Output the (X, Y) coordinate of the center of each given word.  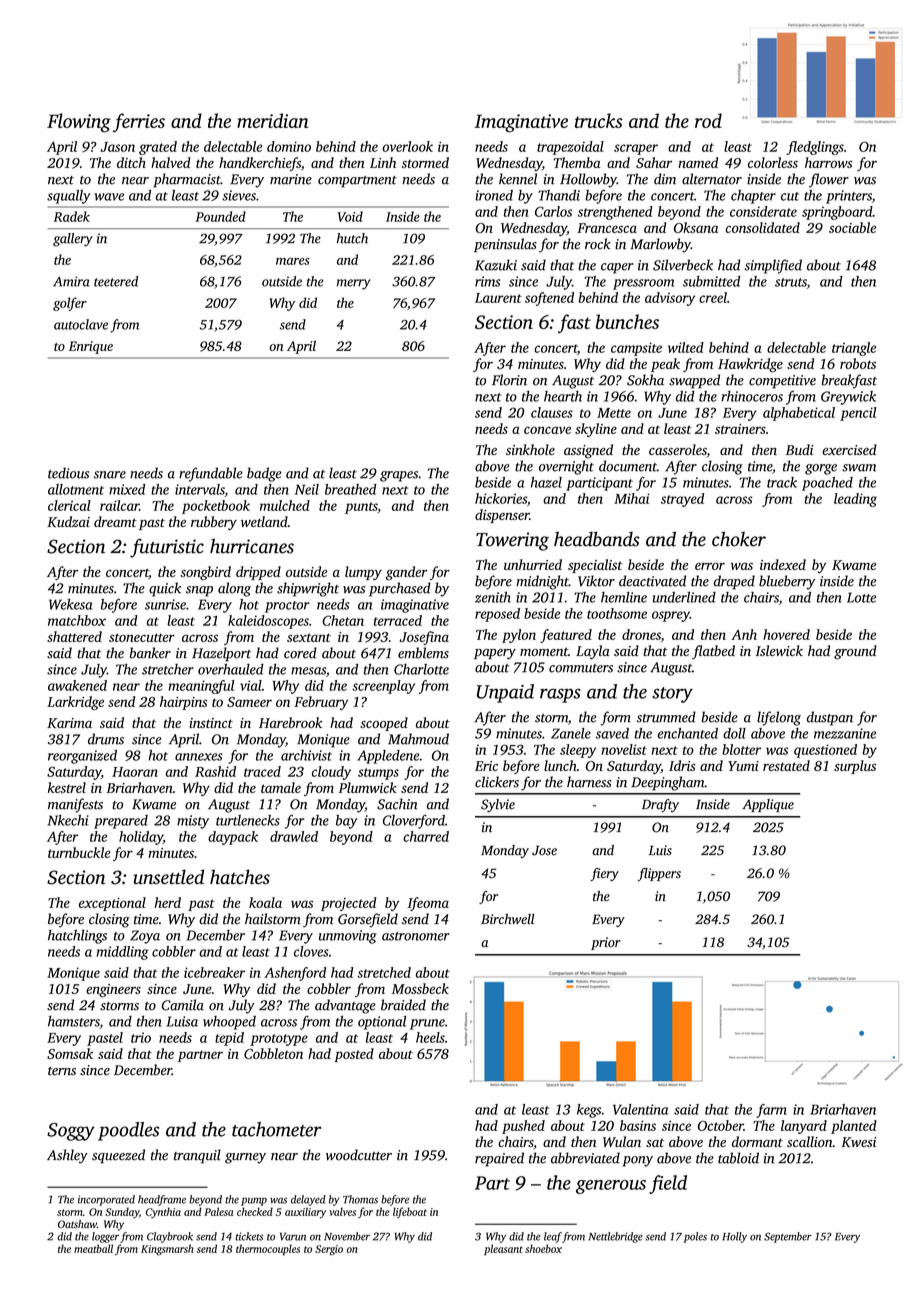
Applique (768, 805)
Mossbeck (420, 988)
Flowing (79, 123)
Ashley (67, 1156)
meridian (273, 120)
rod (708, 120)
